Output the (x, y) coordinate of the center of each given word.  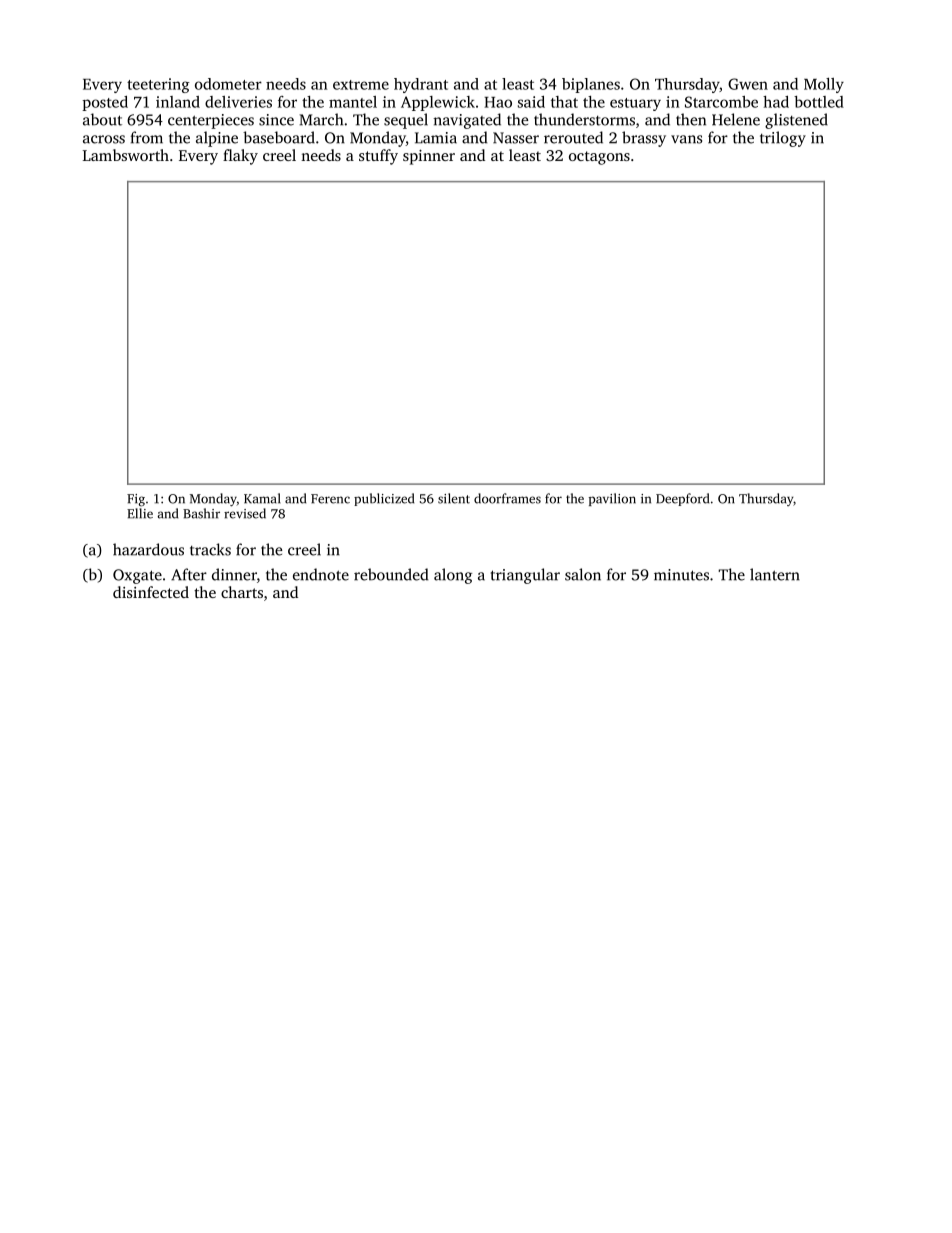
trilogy (783, 139)
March (321, 119)
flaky (240, 157)
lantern (775, 574)
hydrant (421, 85)
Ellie (140, 513)
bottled (819, 102)
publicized (384, 499)
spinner (429, 157)
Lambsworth (126, 155)
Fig (136, 500)
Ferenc (330, 499)
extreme (361, 85)
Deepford (682, 499)
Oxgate (137, 576)
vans (686, 139)
